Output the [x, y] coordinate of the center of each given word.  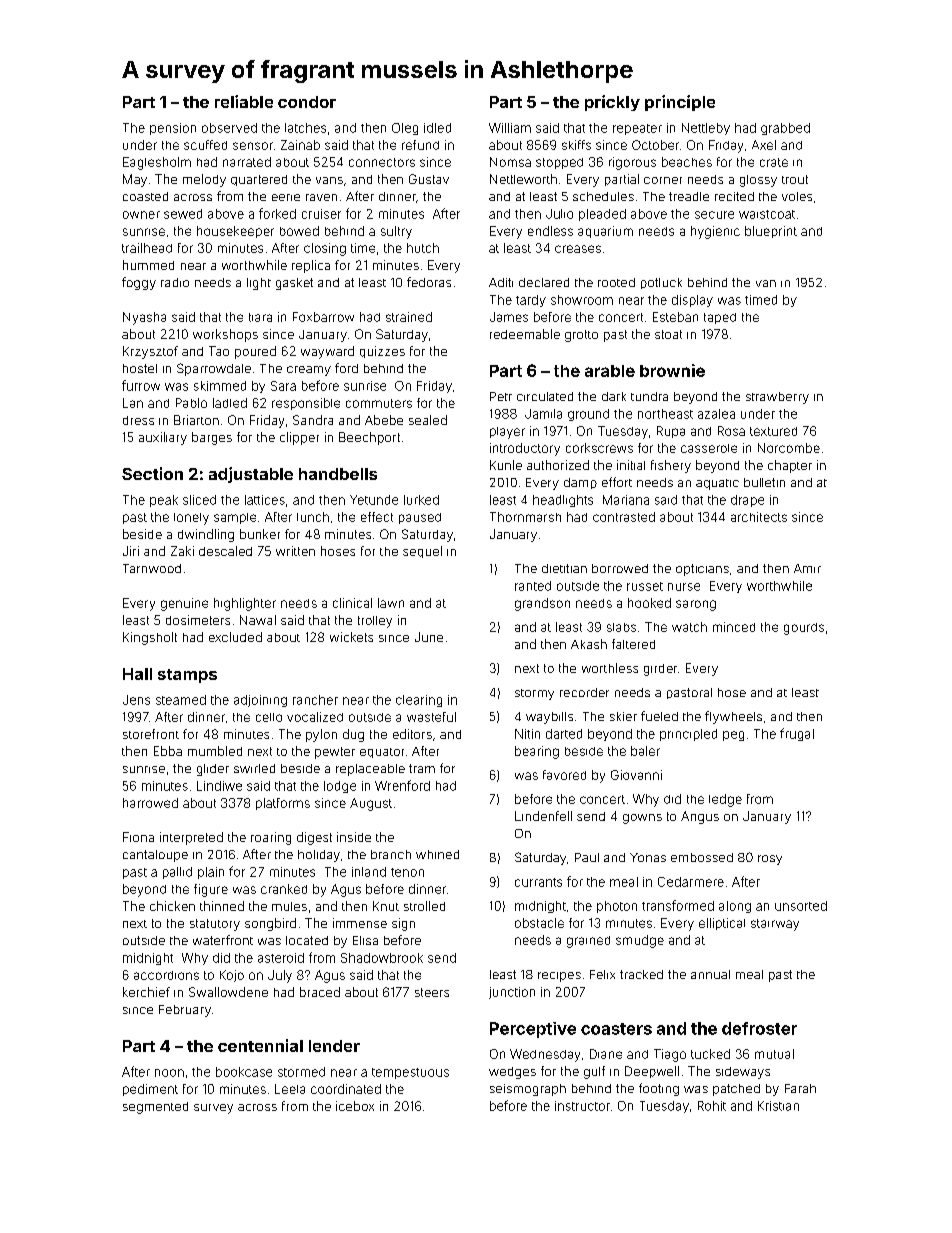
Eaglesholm [157, 163]
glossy [758, 181]
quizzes [382, 352]
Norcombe [789, 448]
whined [437, 854]
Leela [290, 1089]
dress [138, 420]
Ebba [168, 751]
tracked [641, 974]
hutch [423, 248]
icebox [355, 1106]
